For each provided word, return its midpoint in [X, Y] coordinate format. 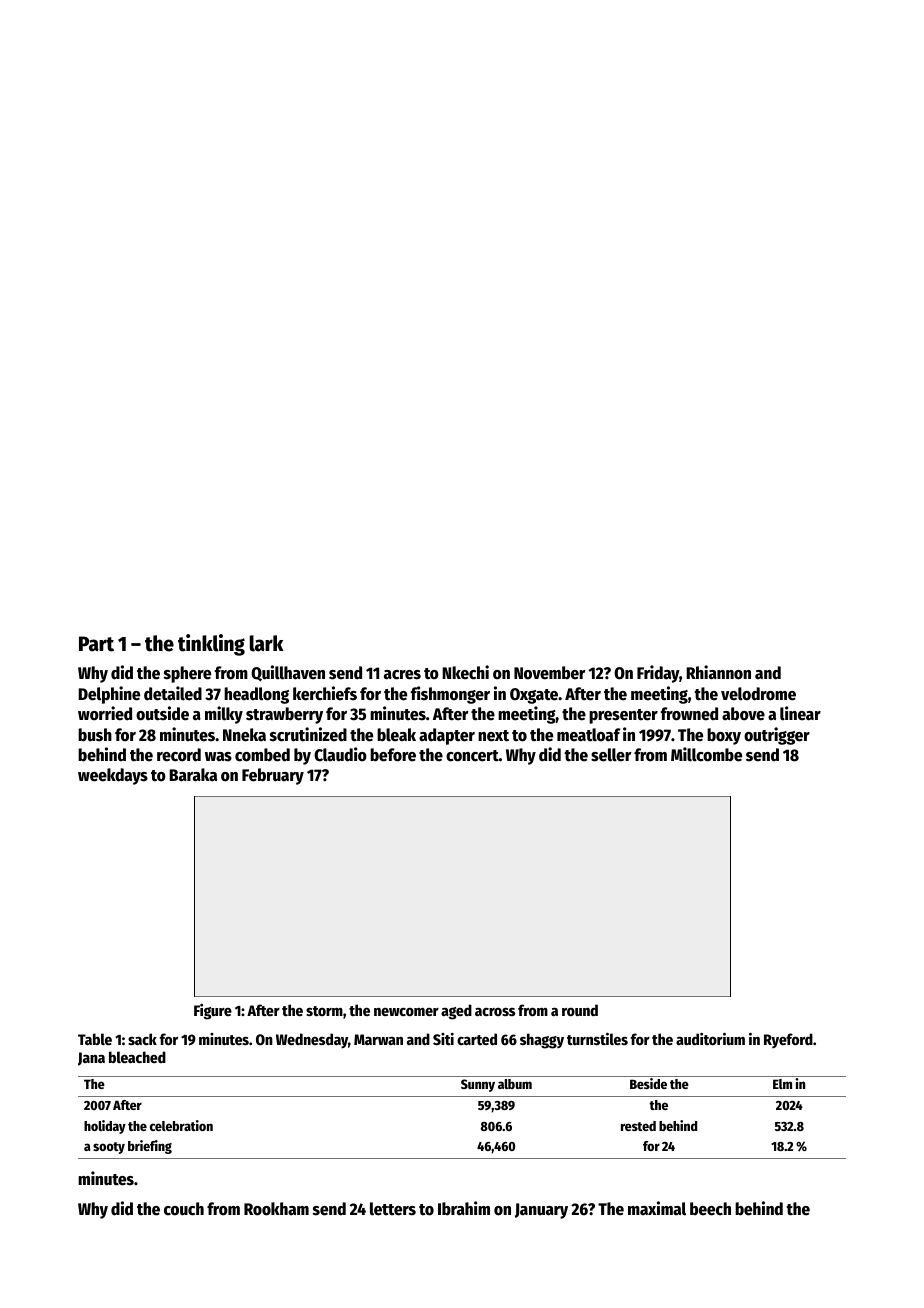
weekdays [113, 776]
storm [324, 1011]
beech [710, 1209]
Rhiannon [718, 672]
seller [611, 755]
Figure [213, 1012]
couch [184, 1209]
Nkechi [465, 672]
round [580, 1010]
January [541, 1211]
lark [267, 643]
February [273, 776]
